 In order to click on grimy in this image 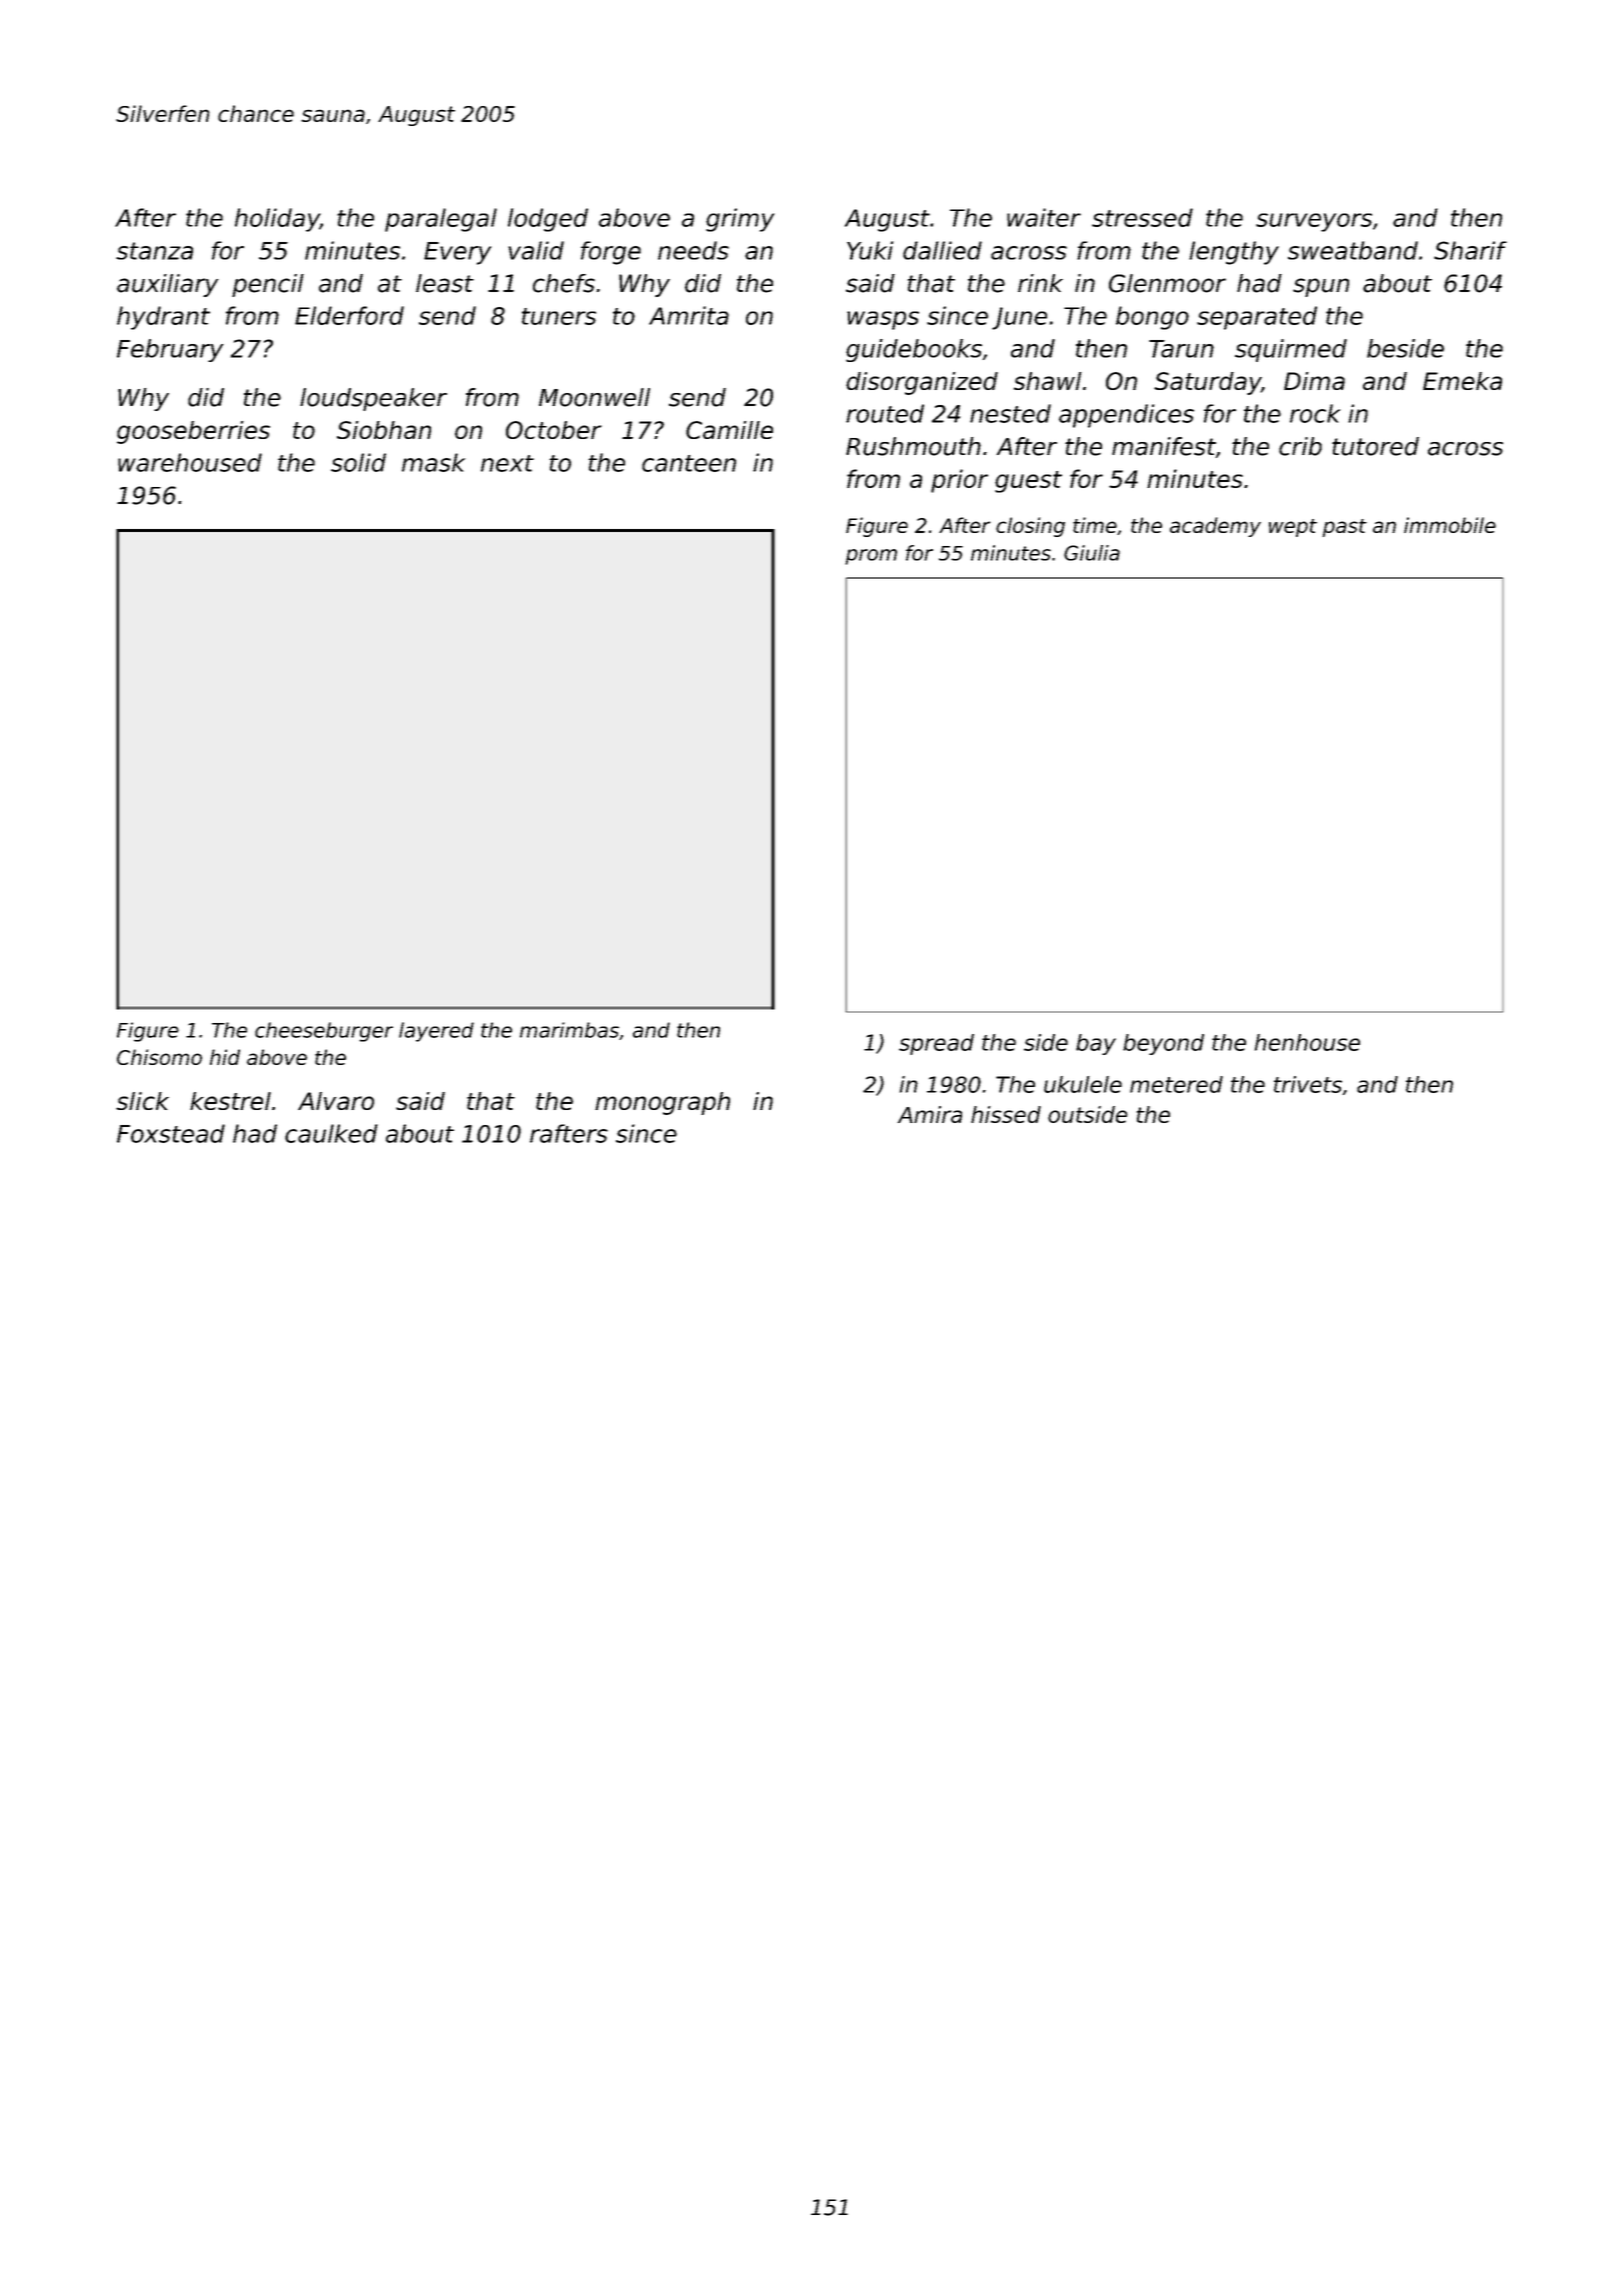, I will do `click(740, 220)`.
